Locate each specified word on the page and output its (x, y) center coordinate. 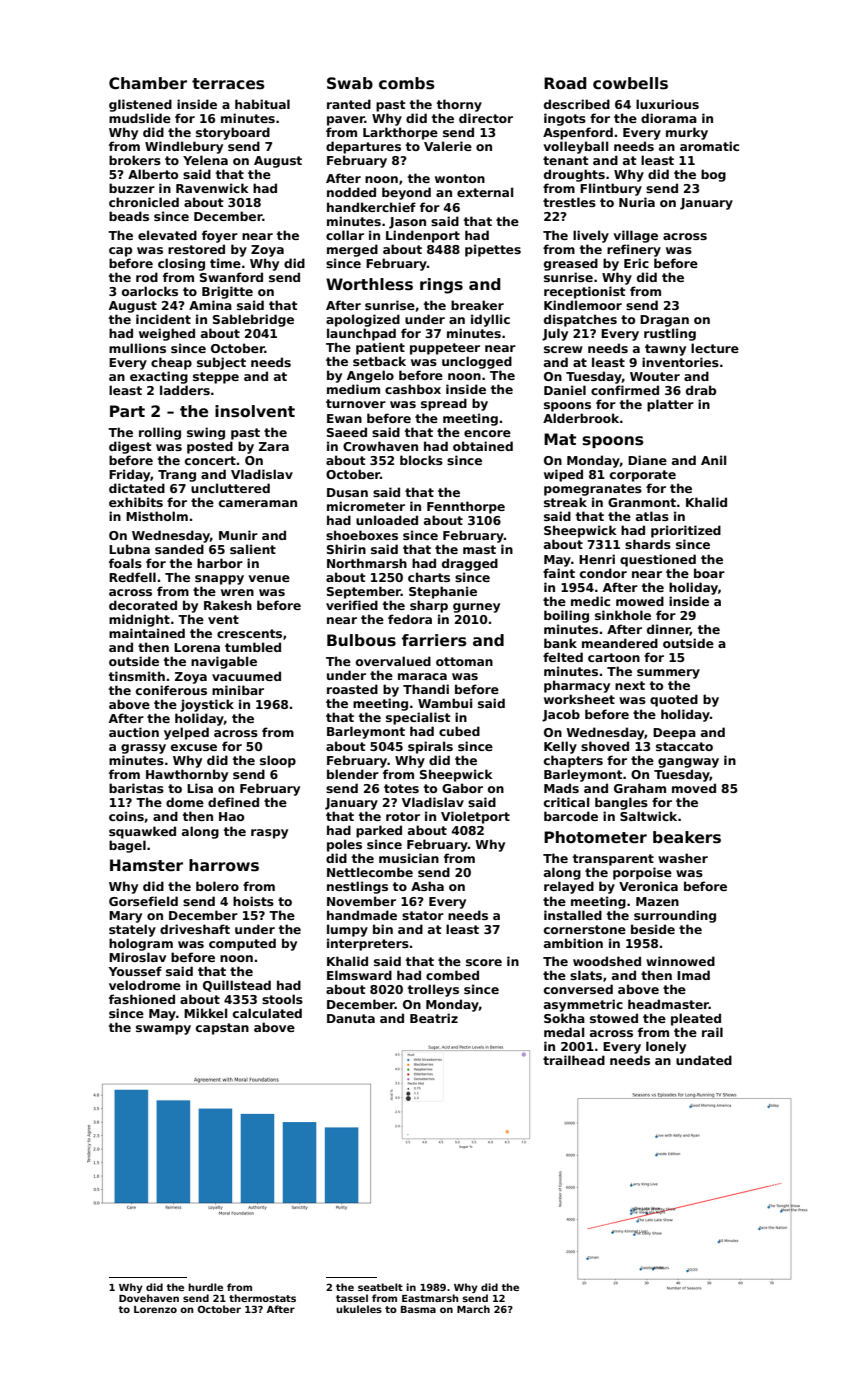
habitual (262, 104)
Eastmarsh (430, 1298)
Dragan (664, 321)
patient (380, 348)
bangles (621, 803)
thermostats (262, 1298)
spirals (430, 747)
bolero (217, 886)
